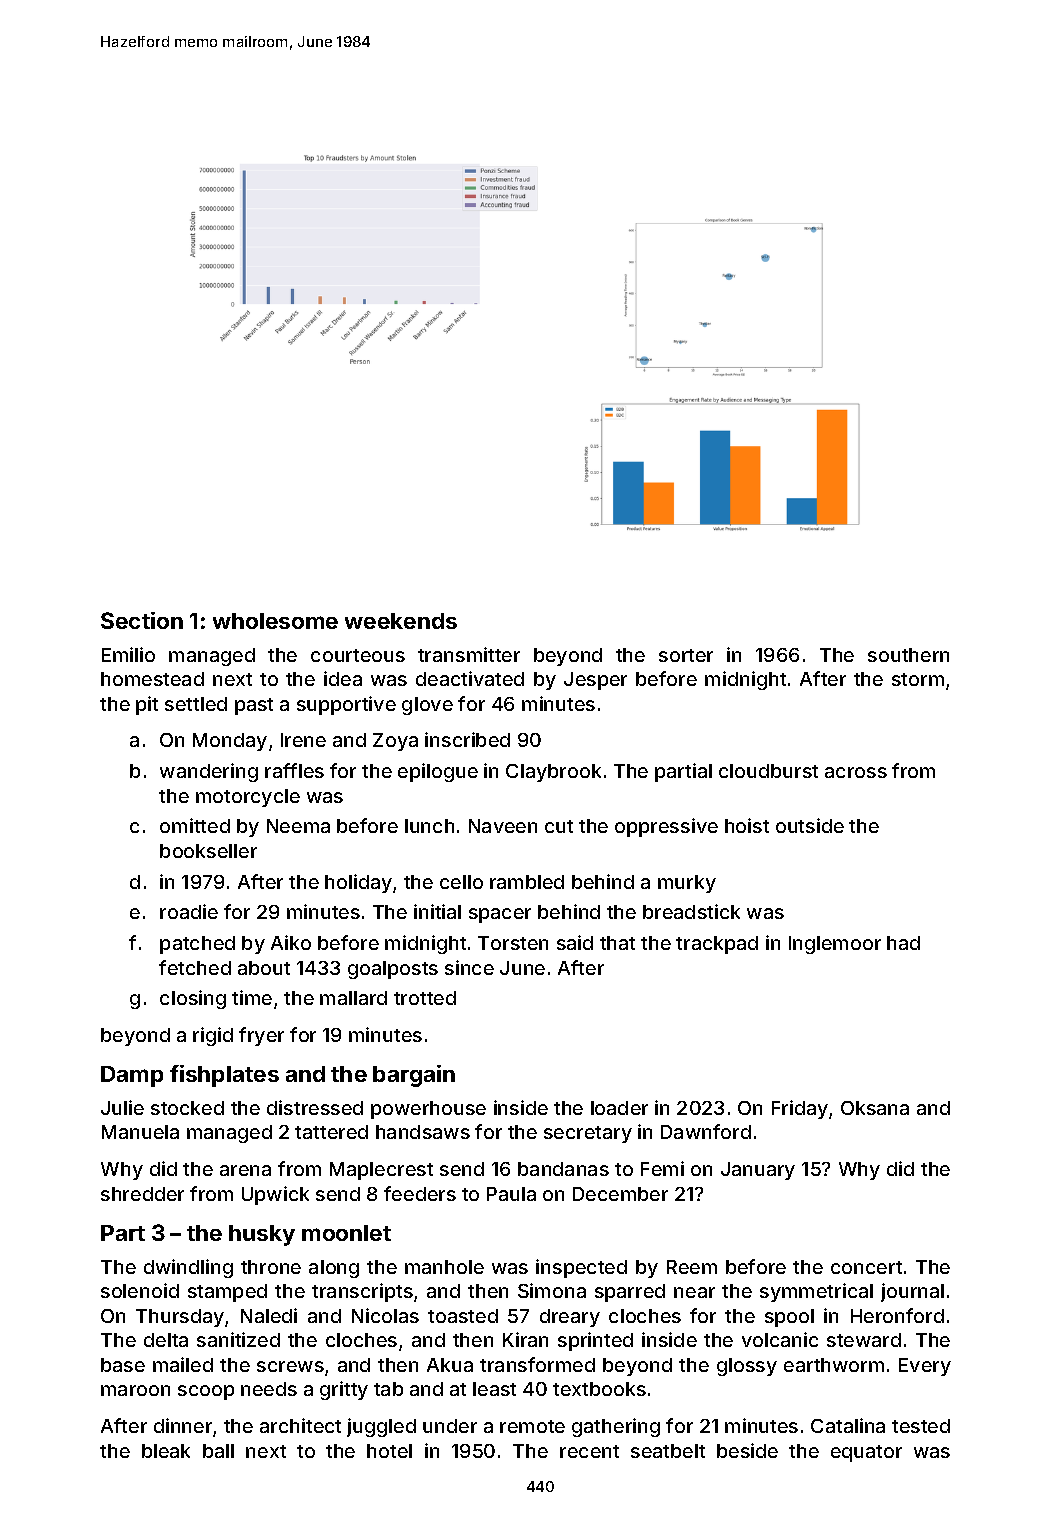 This page has height=1523, width=1052. What do you see at coordinates (122, 1107) in the page?
I see `Julie` at bounding box center [122, 1107].
